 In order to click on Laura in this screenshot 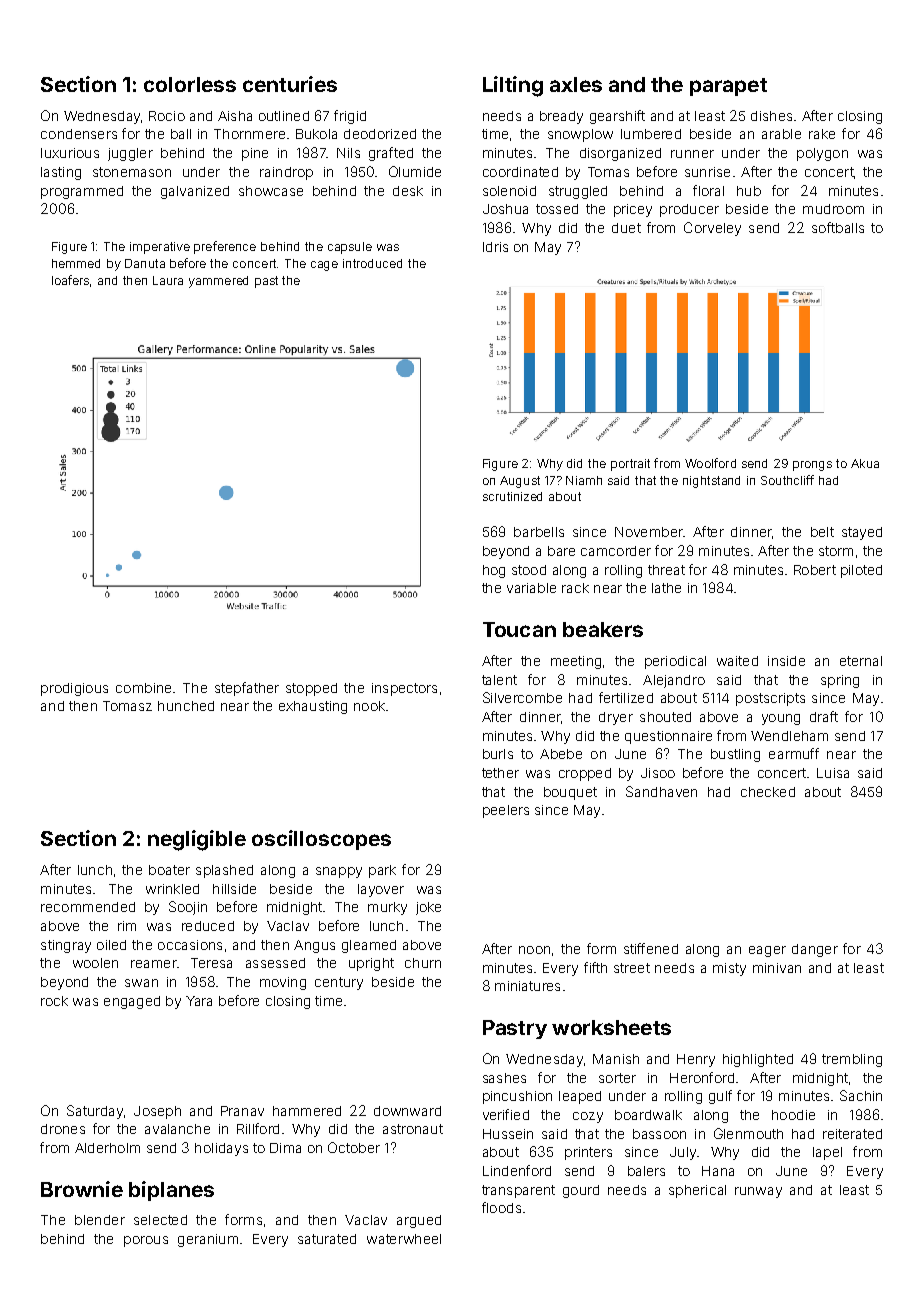, I will do `click(168, 280)`.
